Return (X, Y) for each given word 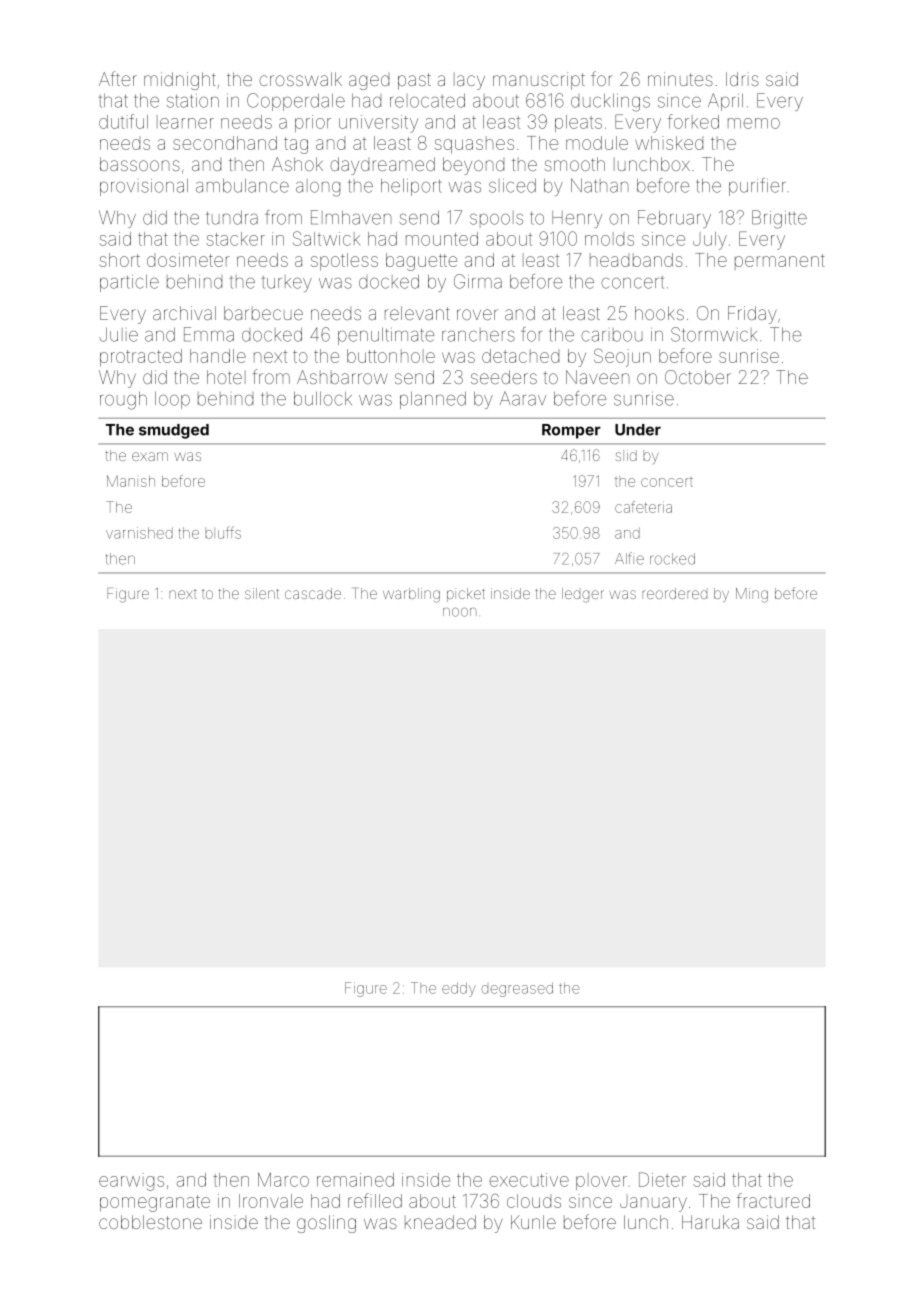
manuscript (539, 81)
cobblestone (150, 1222)
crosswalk (300, 79)
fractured (773, 1200)
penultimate (386, 336)
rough (123, 400)
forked (693, 121)
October (698, 377)
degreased (517, 990)
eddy (459, 990)
